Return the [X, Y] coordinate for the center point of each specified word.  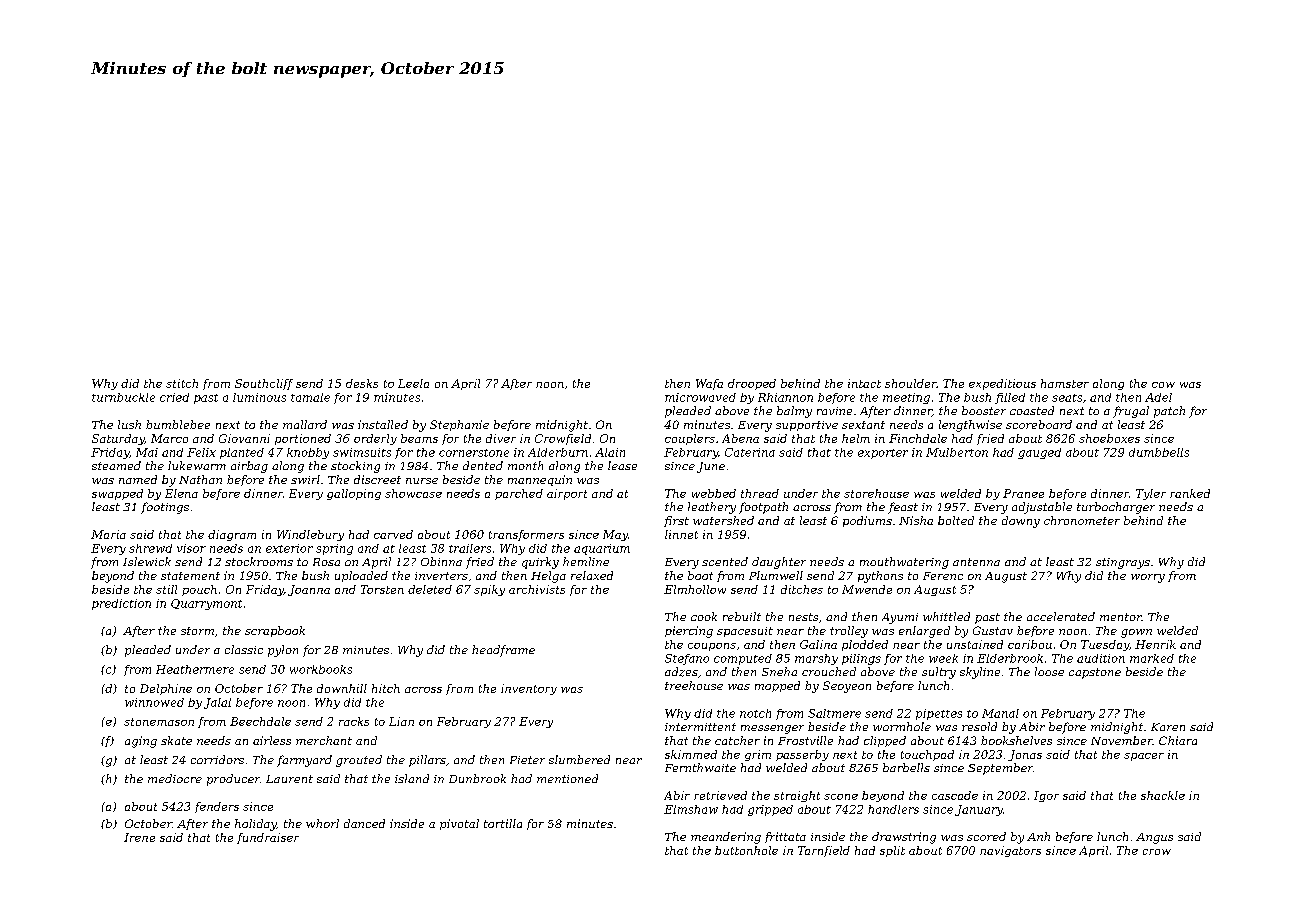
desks [362, 383]
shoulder [911, 383]
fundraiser [268, 838]
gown [1136, 633]
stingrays [1123, 563]
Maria [108, 534]
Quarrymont [206, 604]
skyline [980, 673]
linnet [681, 534]
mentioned [567, 778]
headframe [503, 651]
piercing [689, 632]
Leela [413, 383]
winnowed [154, 702]
